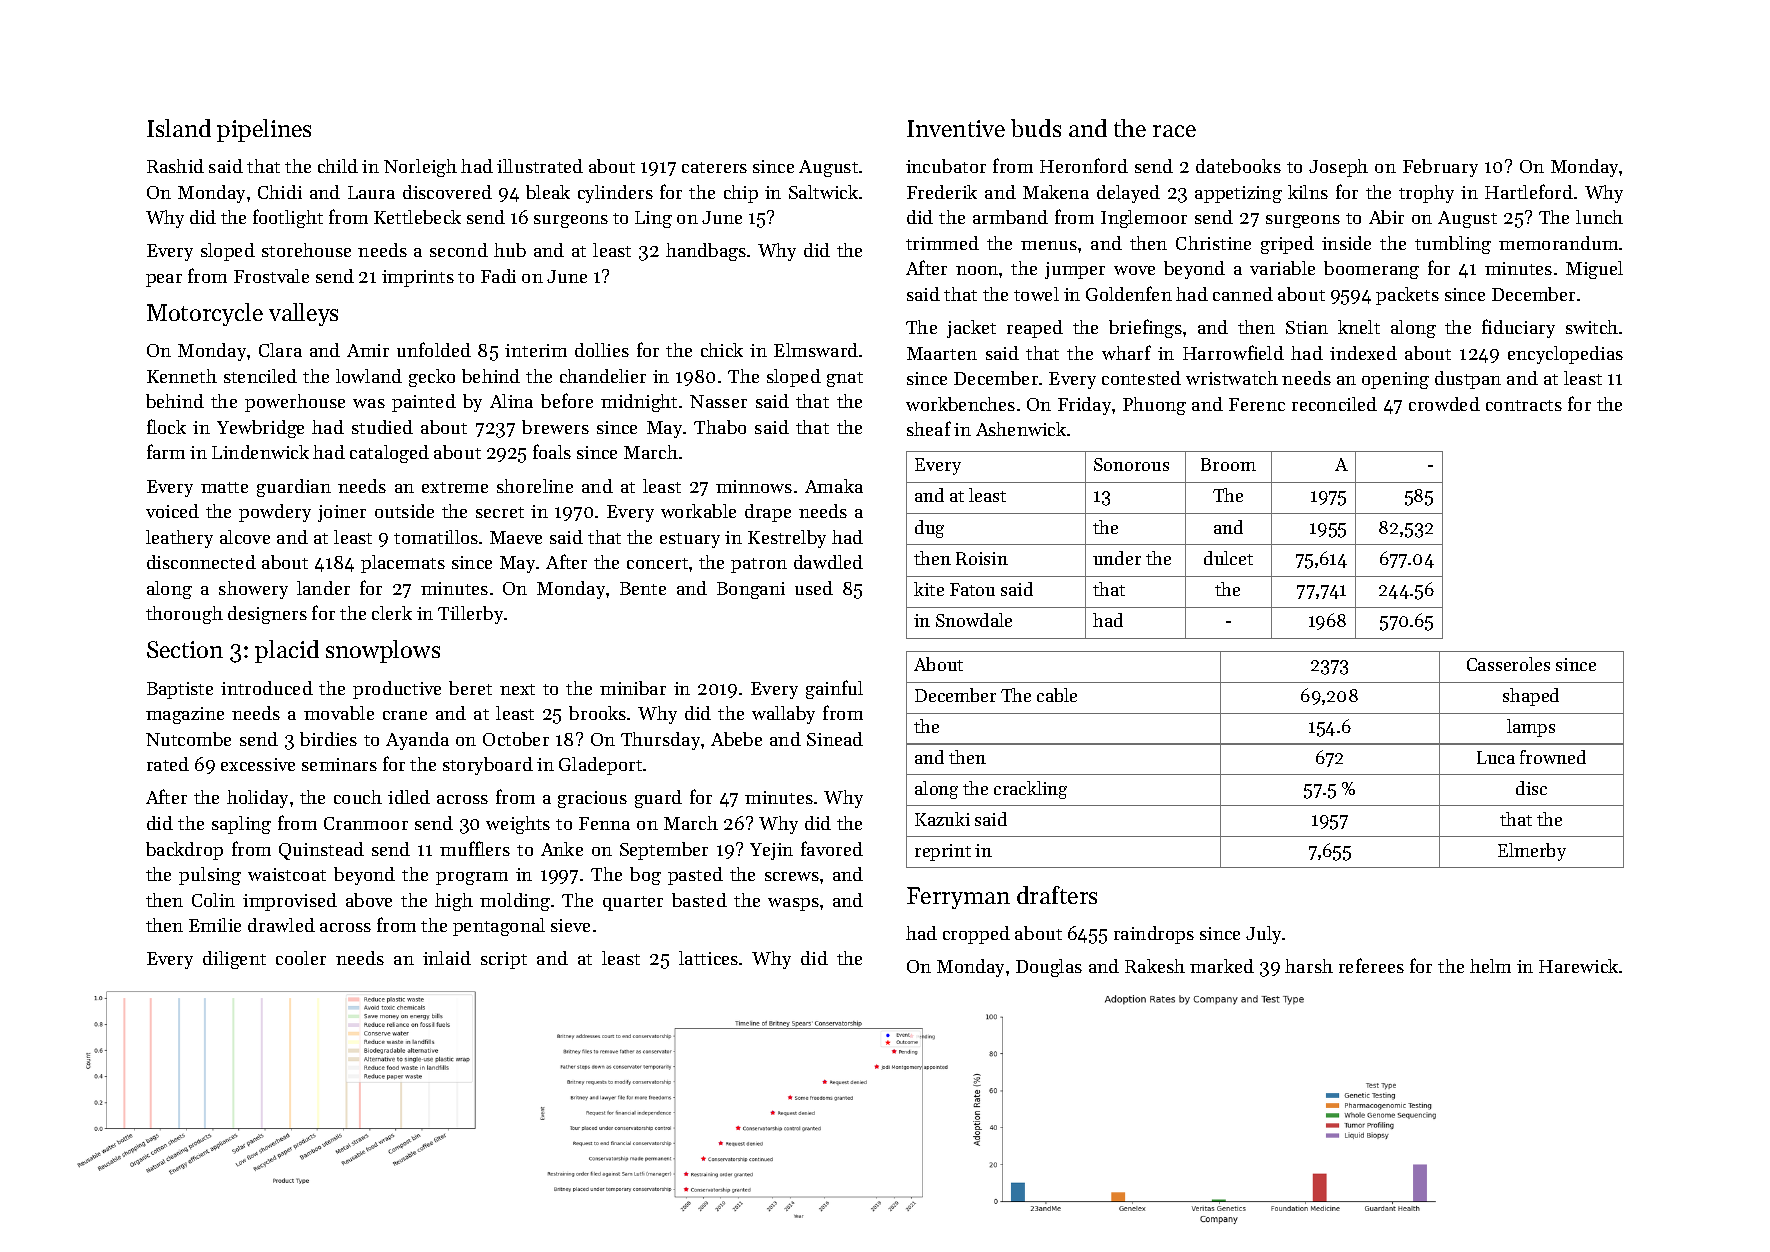  Describe the element at coordinates (741, 194) in the document. I see `chip` at that location.
